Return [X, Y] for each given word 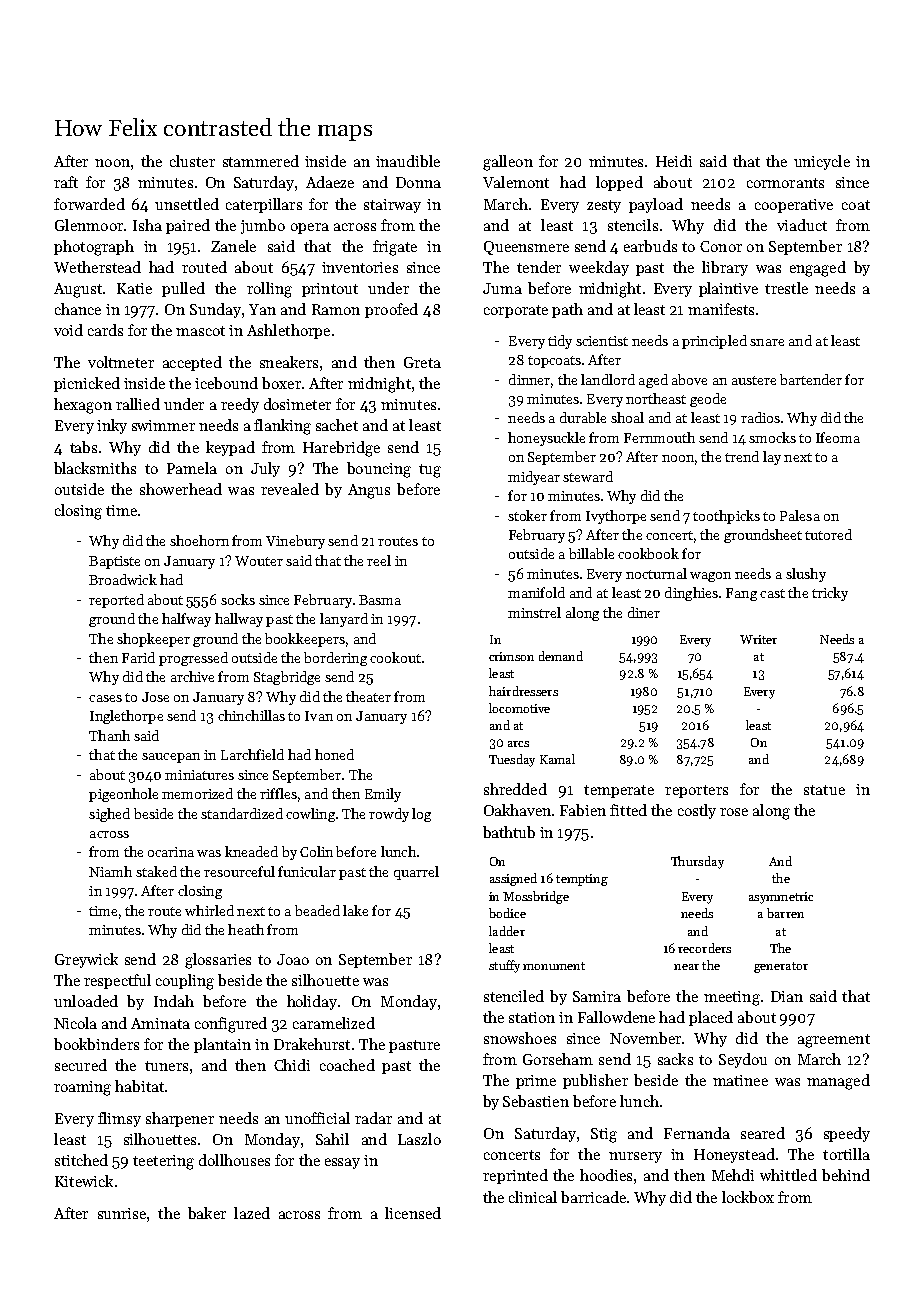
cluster [192, 161]
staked [156, 871]
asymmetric [781, 898]
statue [824, 790]
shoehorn [199, 540]
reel [379, 560]
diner [644, 612]
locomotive [519, 708]
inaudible [408, 161]
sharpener [180, 1119]
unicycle [822, 162]
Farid [138, 657]
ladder [507, 931]
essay [342, 1163]
